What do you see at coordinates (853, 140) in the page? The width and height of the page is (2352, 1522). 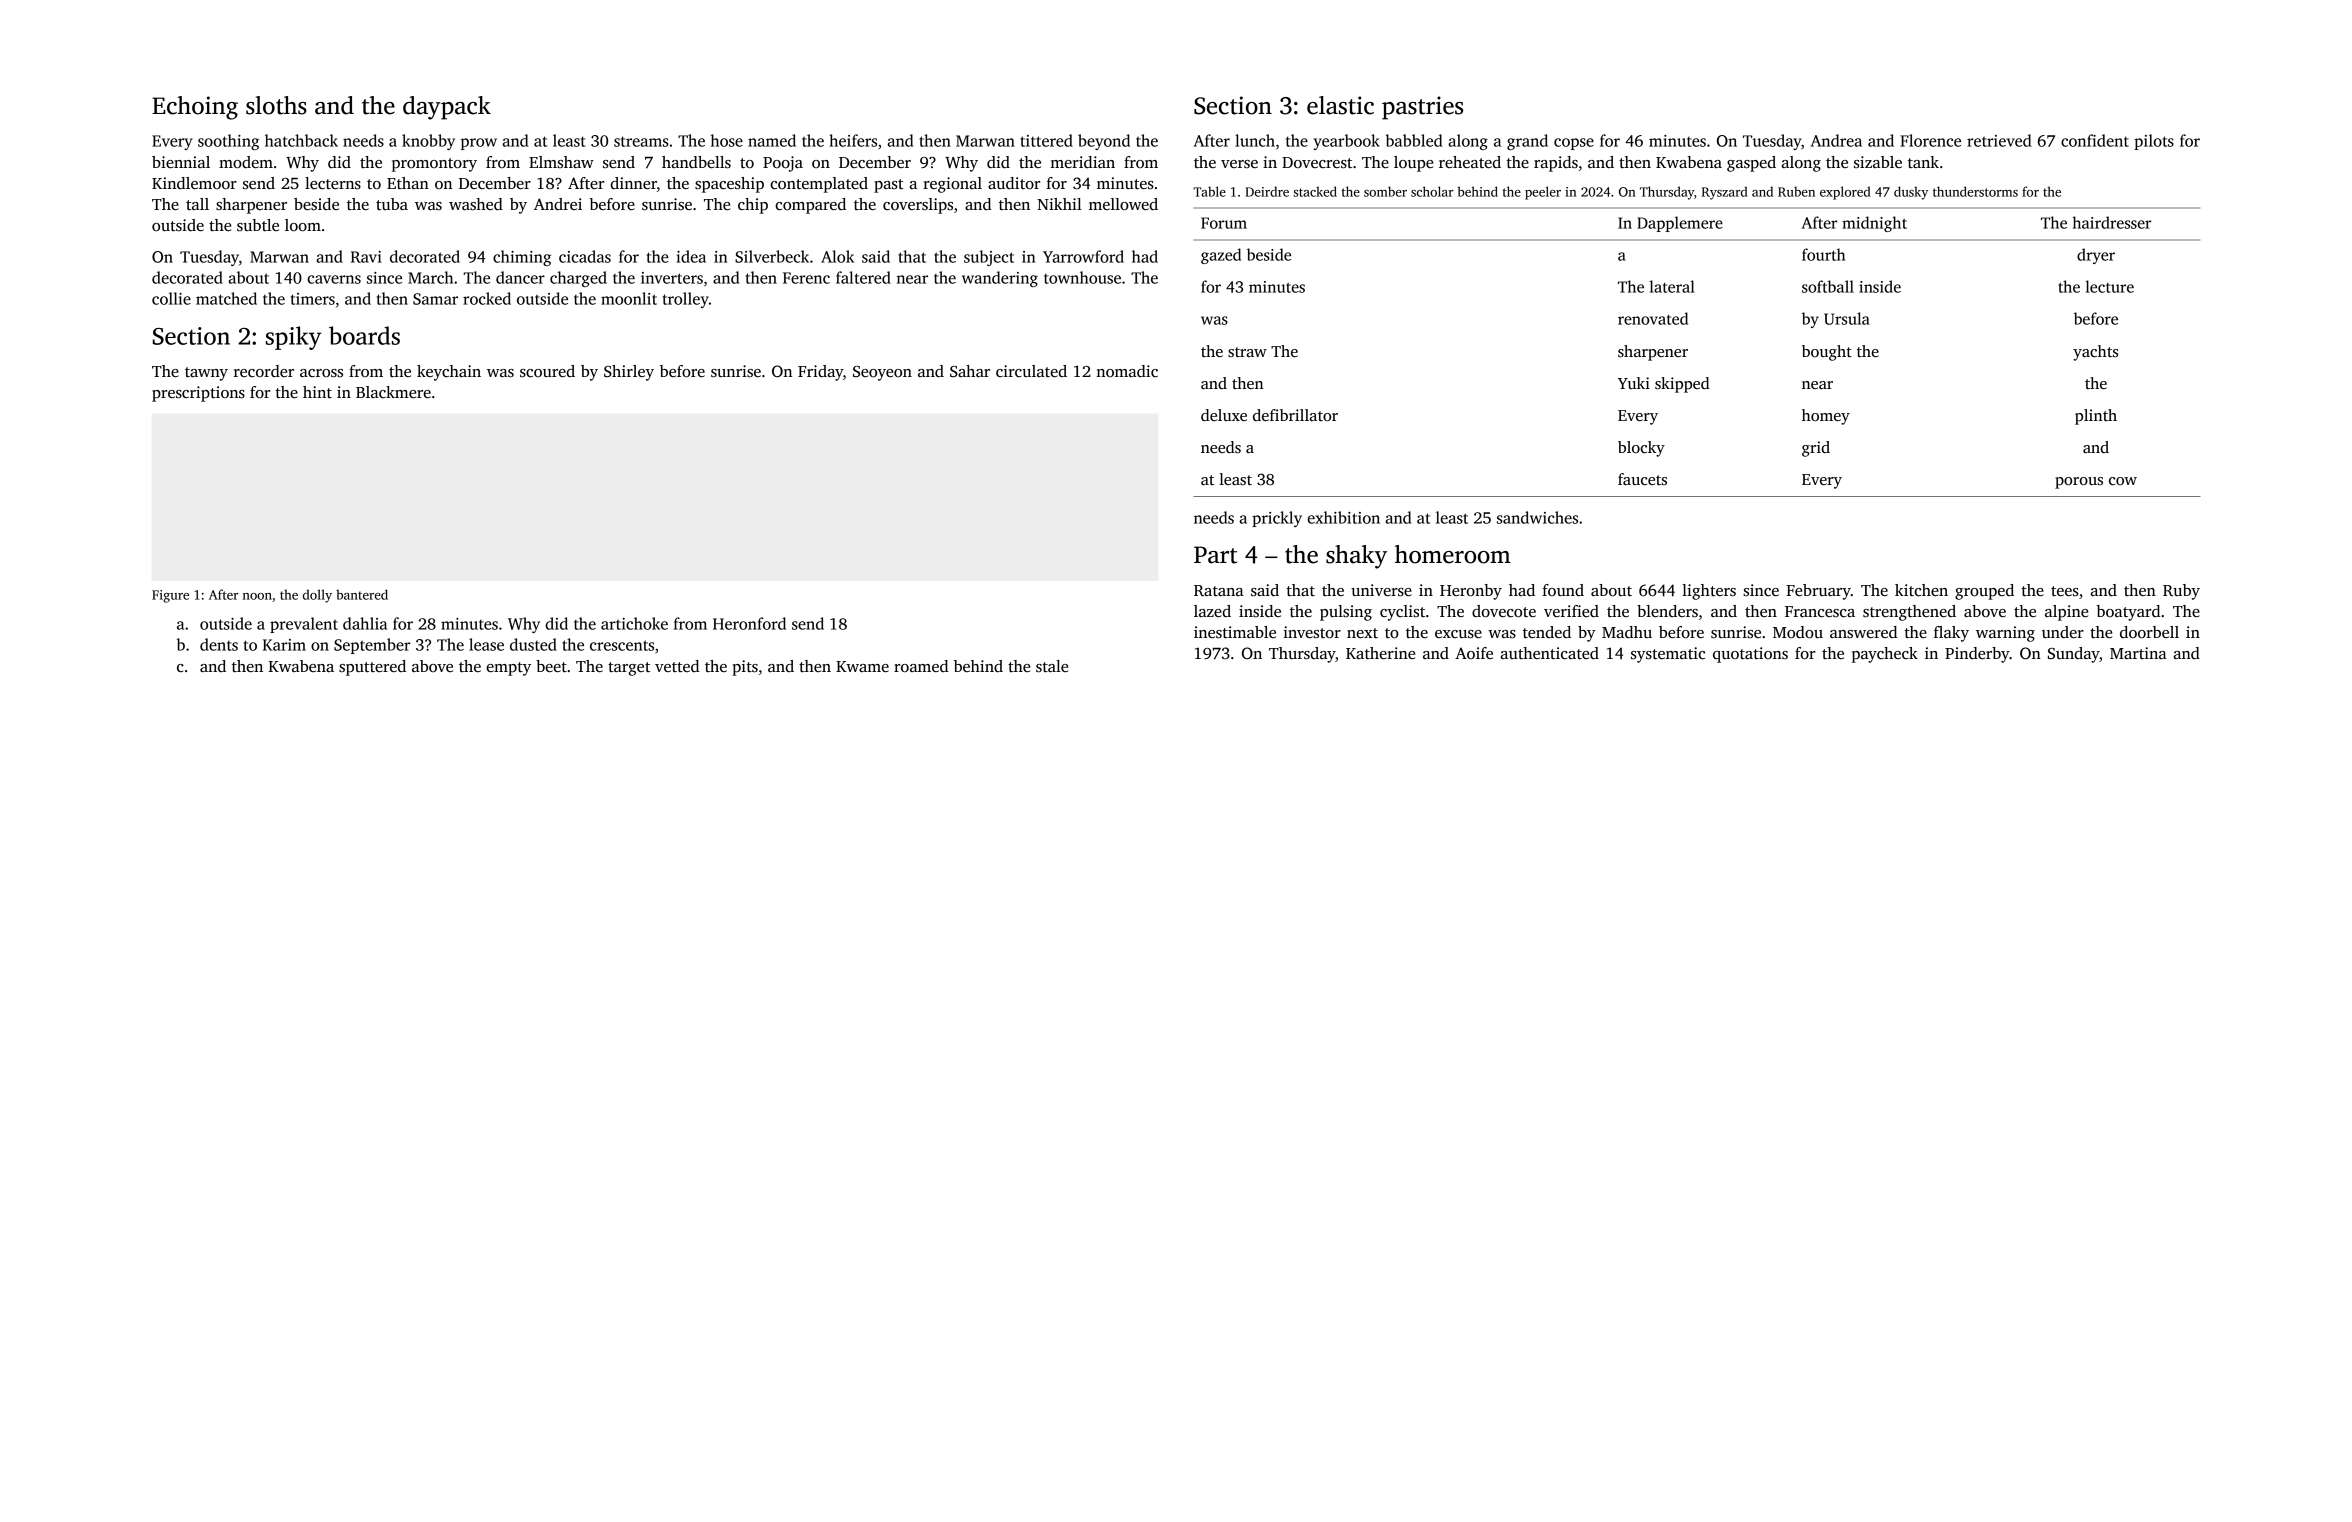 I see `heifers` at bounding box center [853, 140].
